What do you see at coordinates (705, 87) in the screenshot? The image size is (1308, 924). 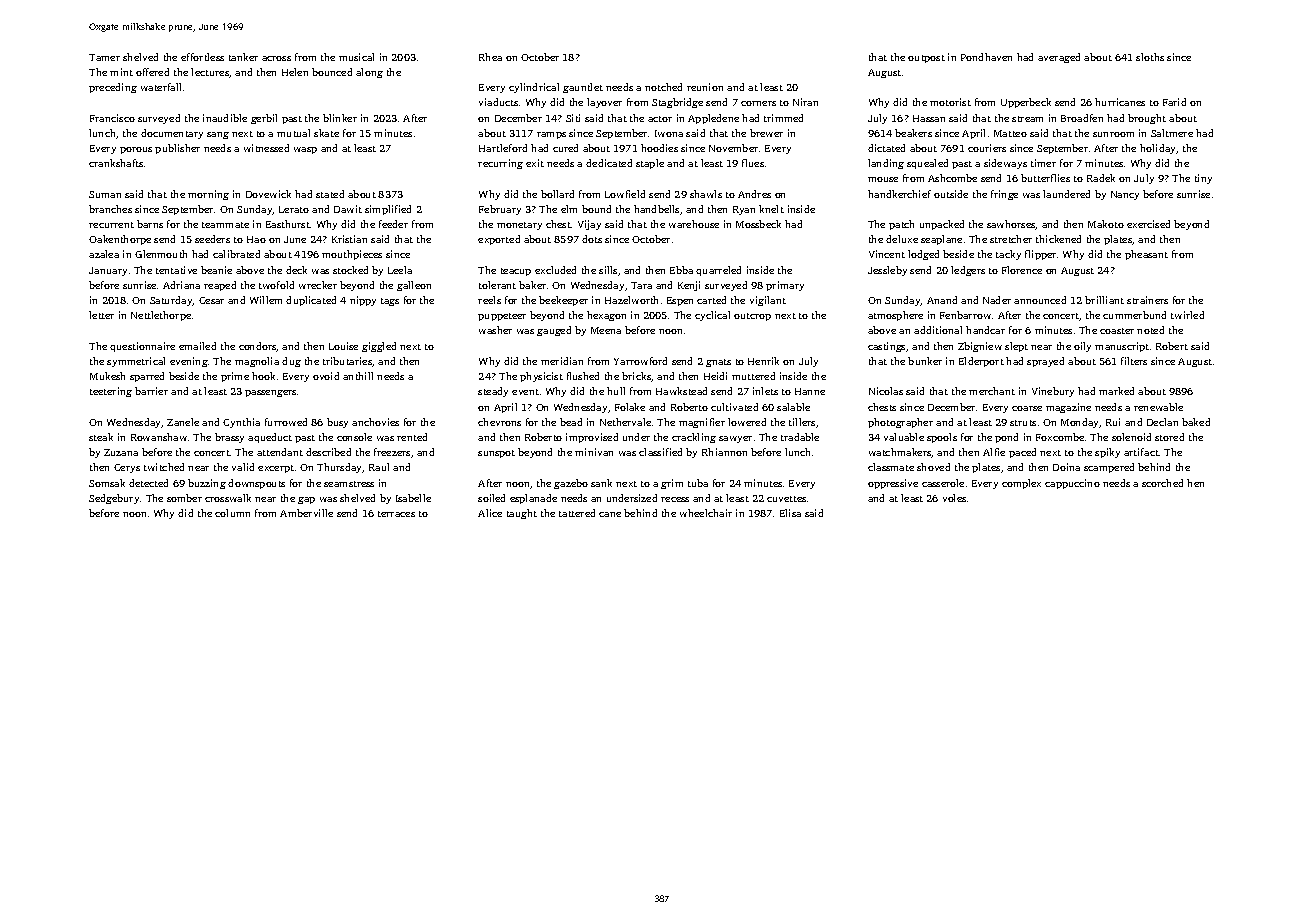 I see `reunion` at bounding box center [705, 87].
